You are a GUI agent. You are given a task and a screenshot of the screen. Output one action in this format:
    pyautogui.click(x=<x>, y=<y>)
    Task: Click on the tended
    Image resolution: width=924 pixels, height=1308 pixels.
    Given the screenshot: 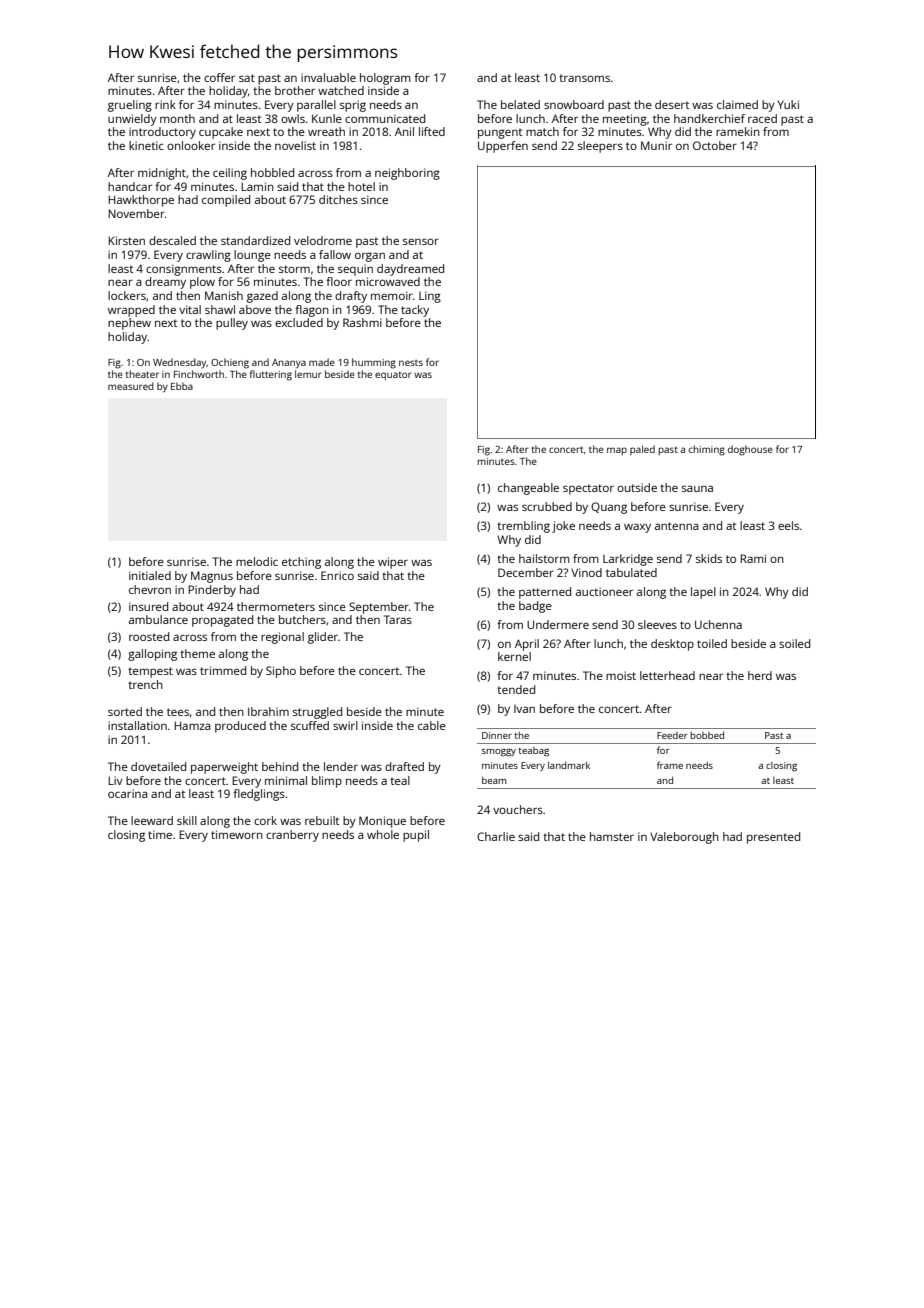 What is the action you would take?
    pyautogui.click(x=516, y=689)
